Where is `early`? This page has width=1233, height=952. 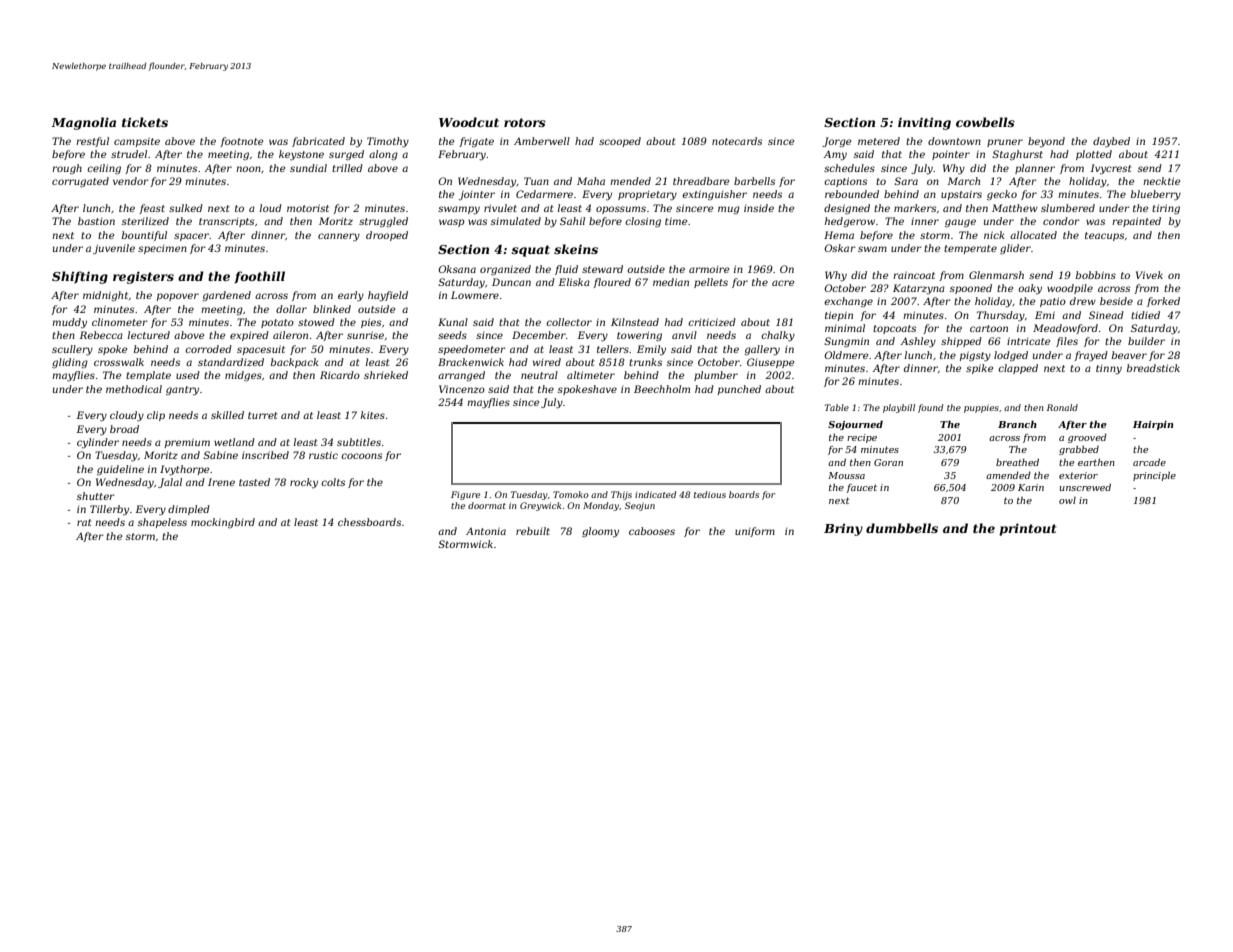
early is located at coordinates (351, 296).
